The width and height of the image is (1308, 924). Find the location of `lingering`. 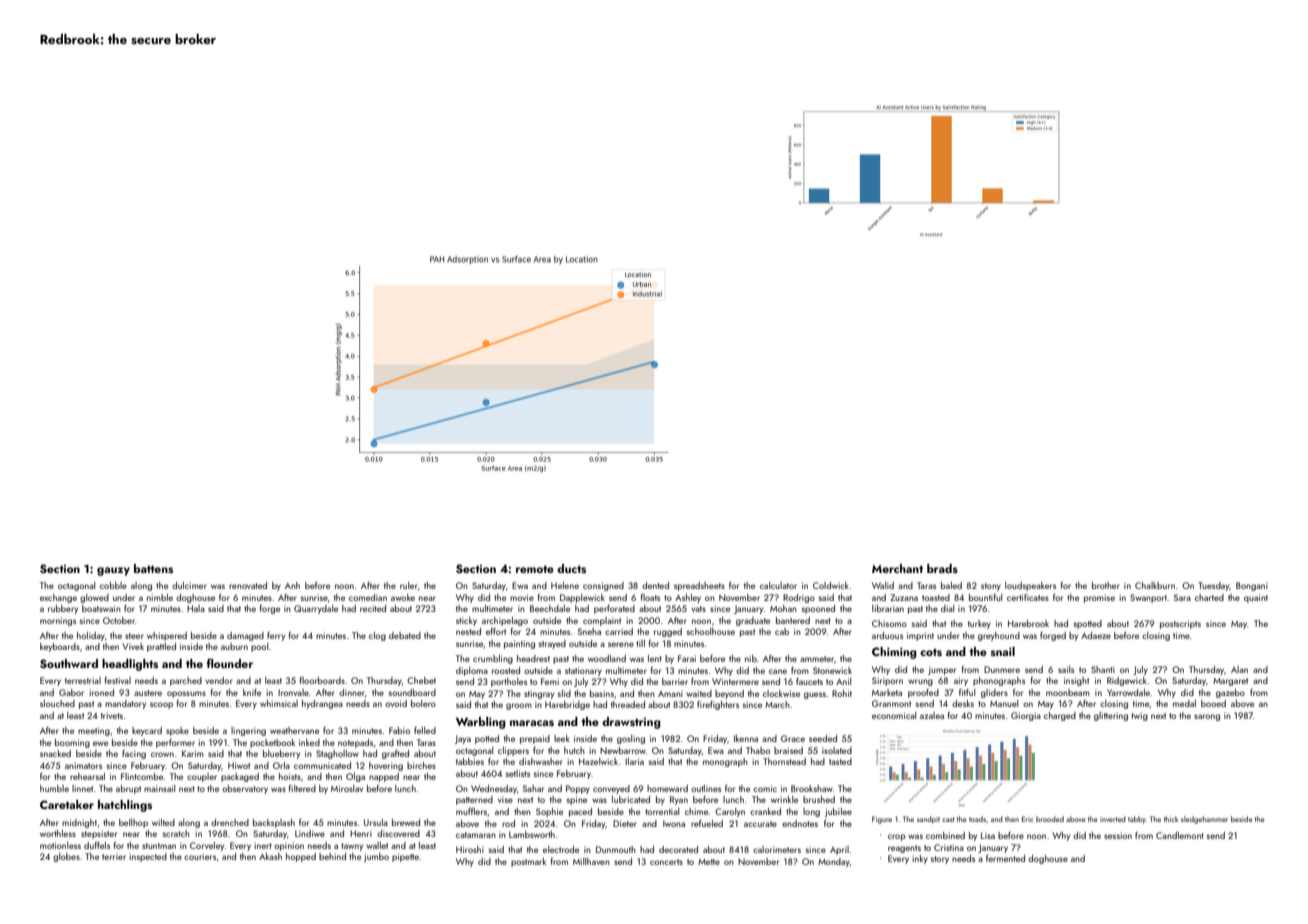

lingering is located at coordinates (248, 731).
